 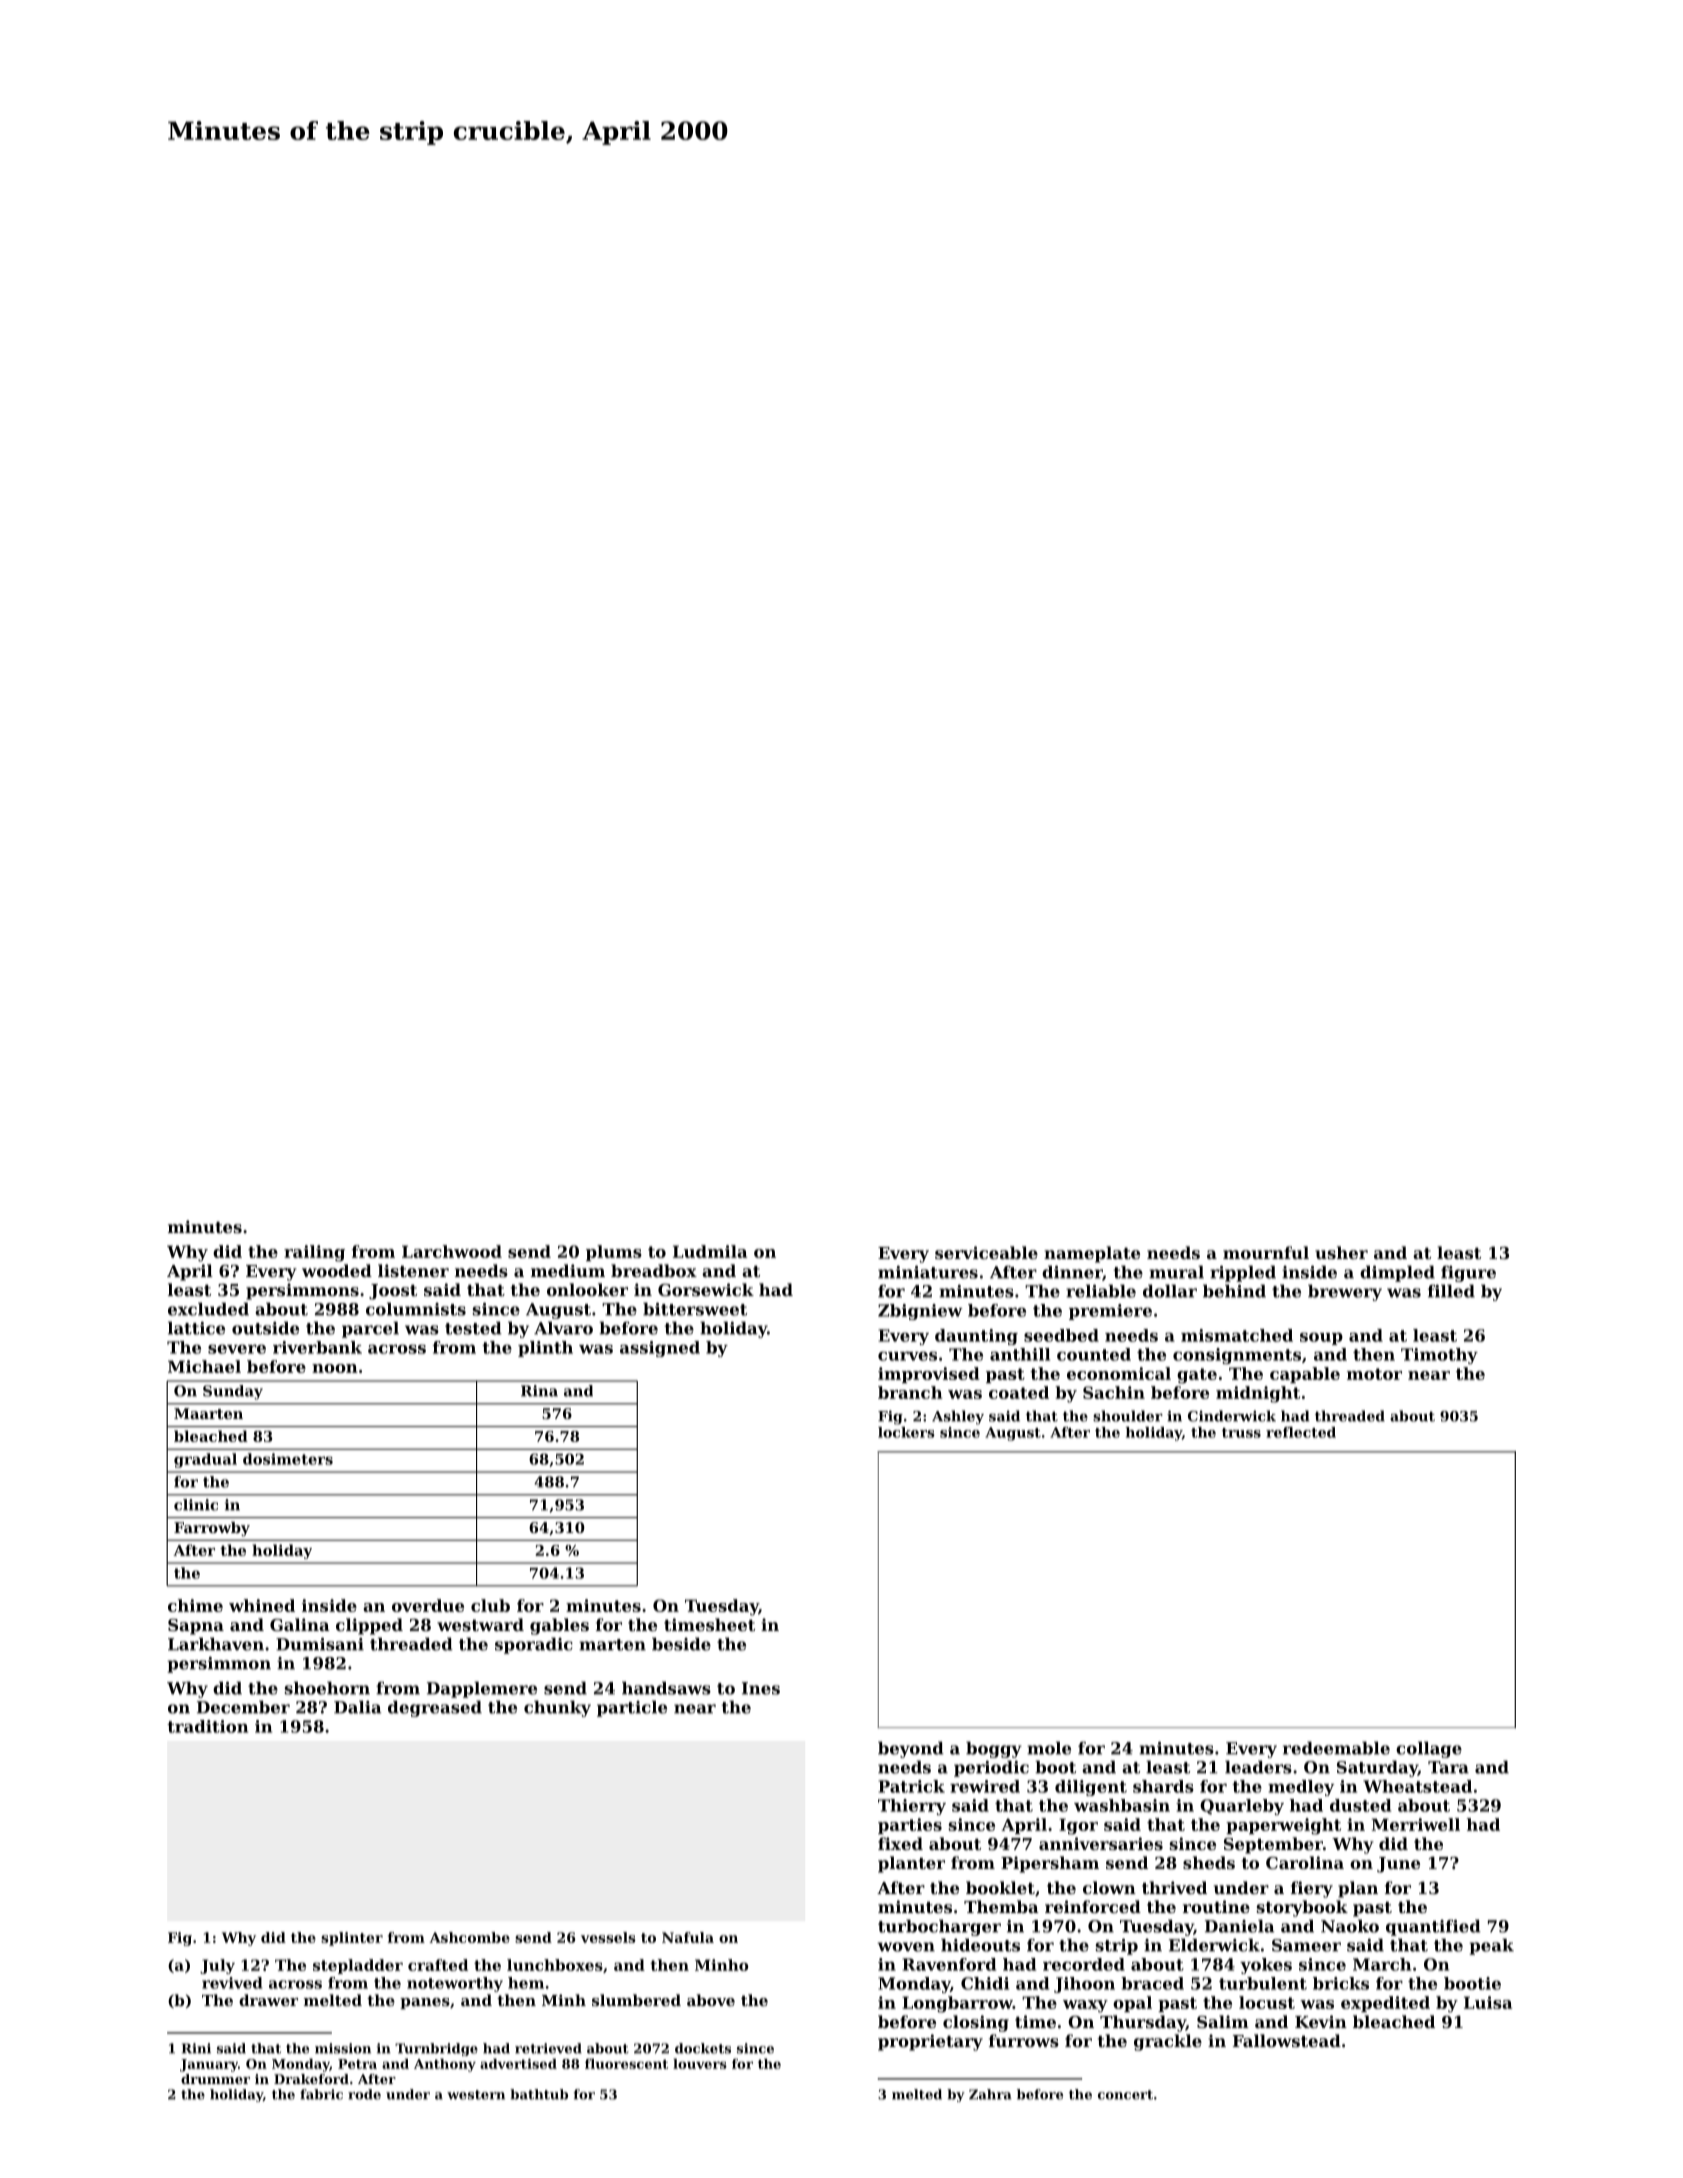 What do you see at coordinates (343, 2048) in the page?
I see `mission` at bounding box center [343, 2048].
